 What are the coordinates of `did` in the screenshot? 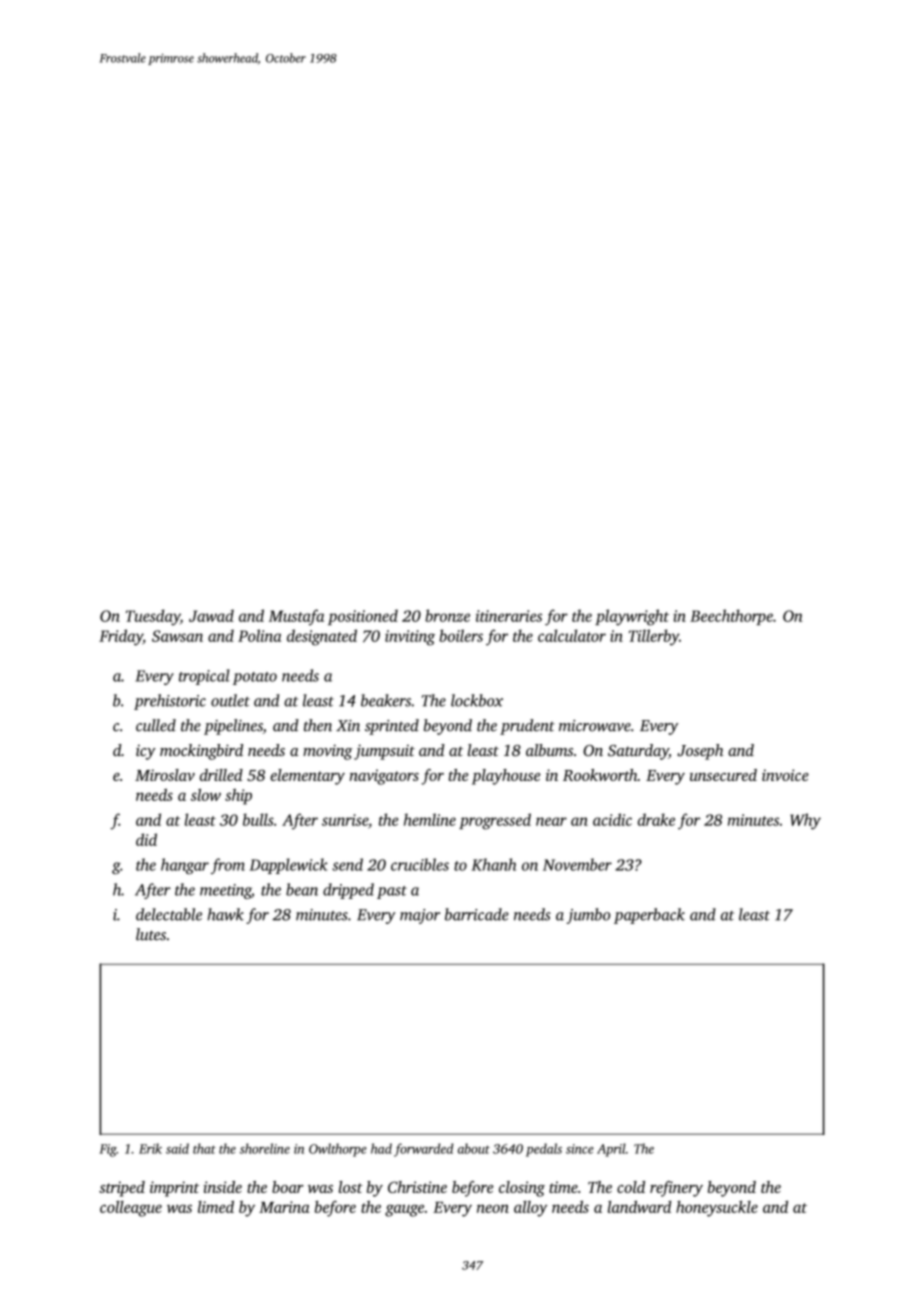 It's located at (146, 839).
